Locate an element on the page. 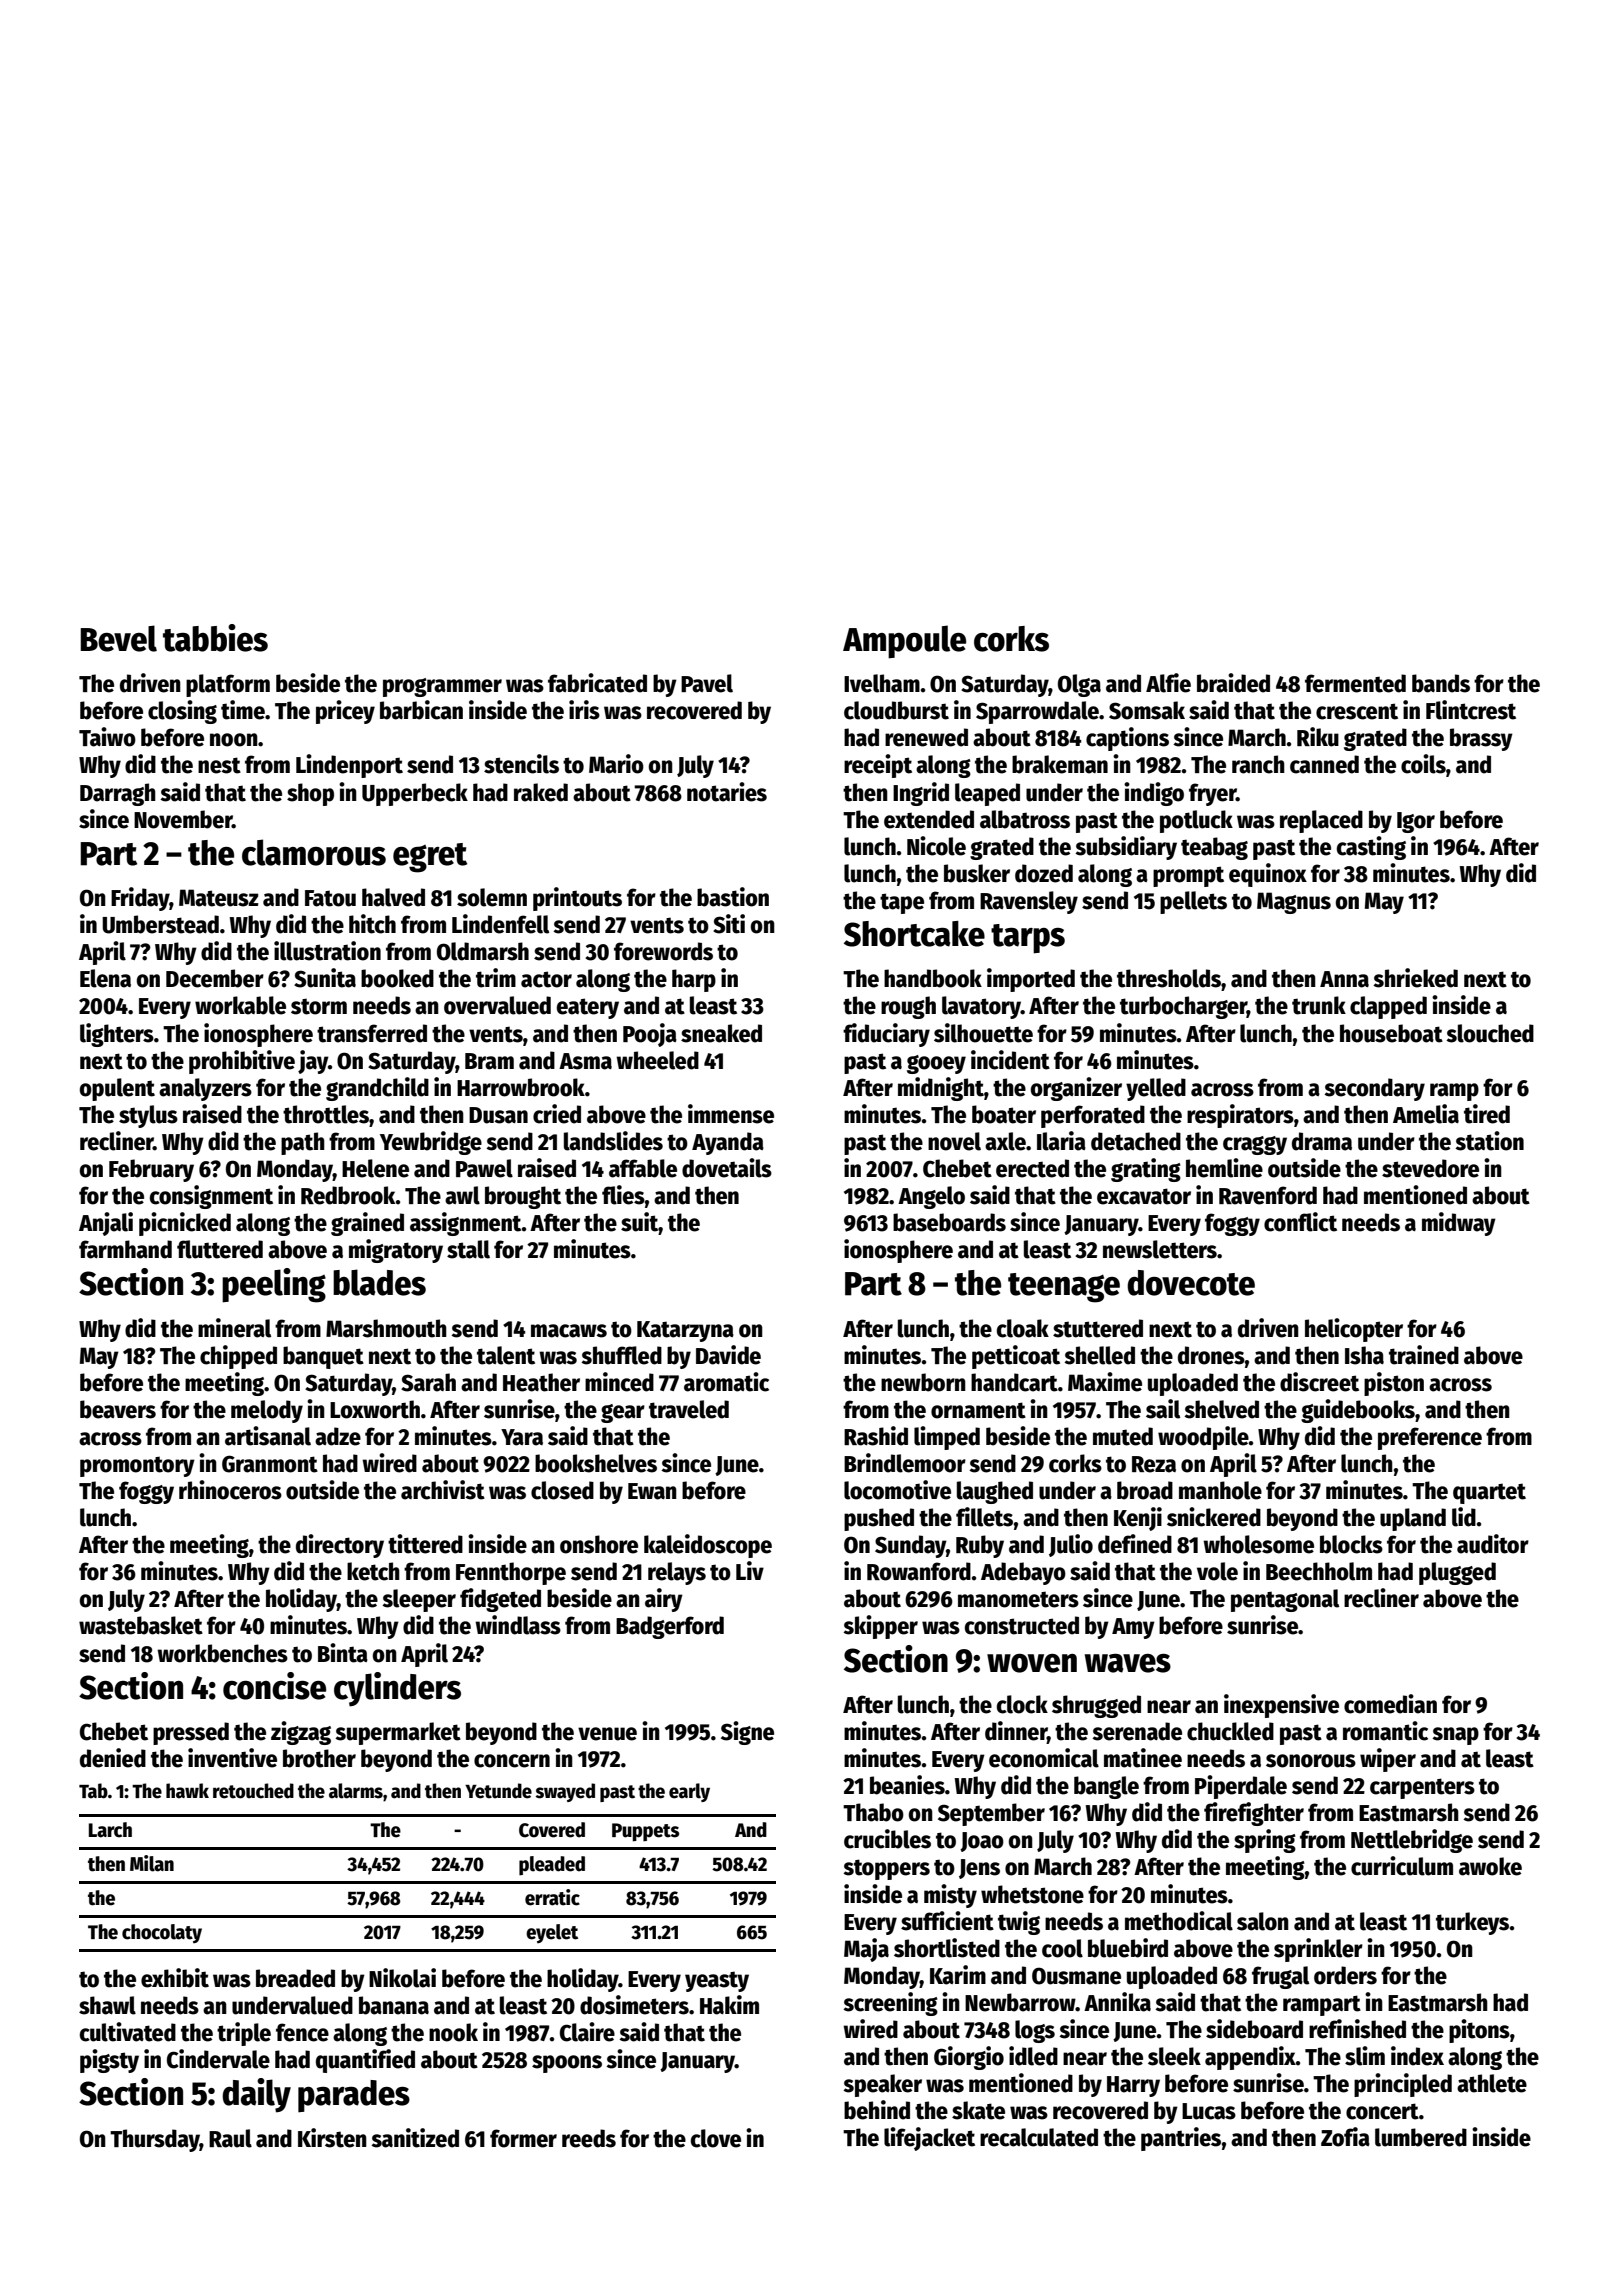  Alfie is located at coordinates (1168, 683).
